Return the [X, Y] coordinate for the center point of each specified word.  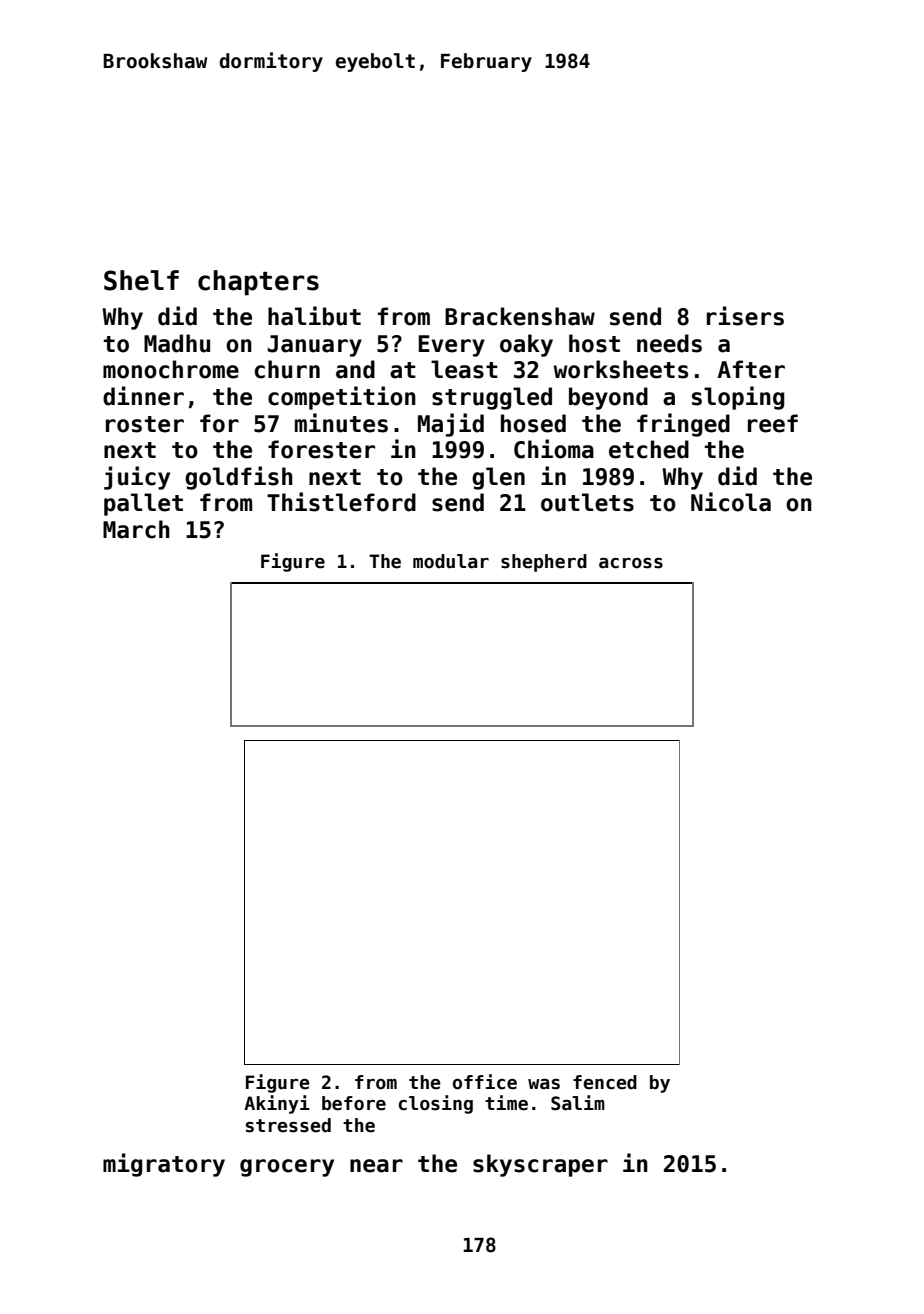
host [594, 343]
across [631, 563]
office [485, 1082]
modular [451, 561]
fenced [605, 1082]
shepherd [544, 563]
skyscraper [540, 1165]
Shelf [141, 280]
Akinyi [277, 1104]
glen [498, 478]
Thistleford [341, 502]
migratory [164, 1165]
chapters [258, 283]
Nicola [731, 502]
